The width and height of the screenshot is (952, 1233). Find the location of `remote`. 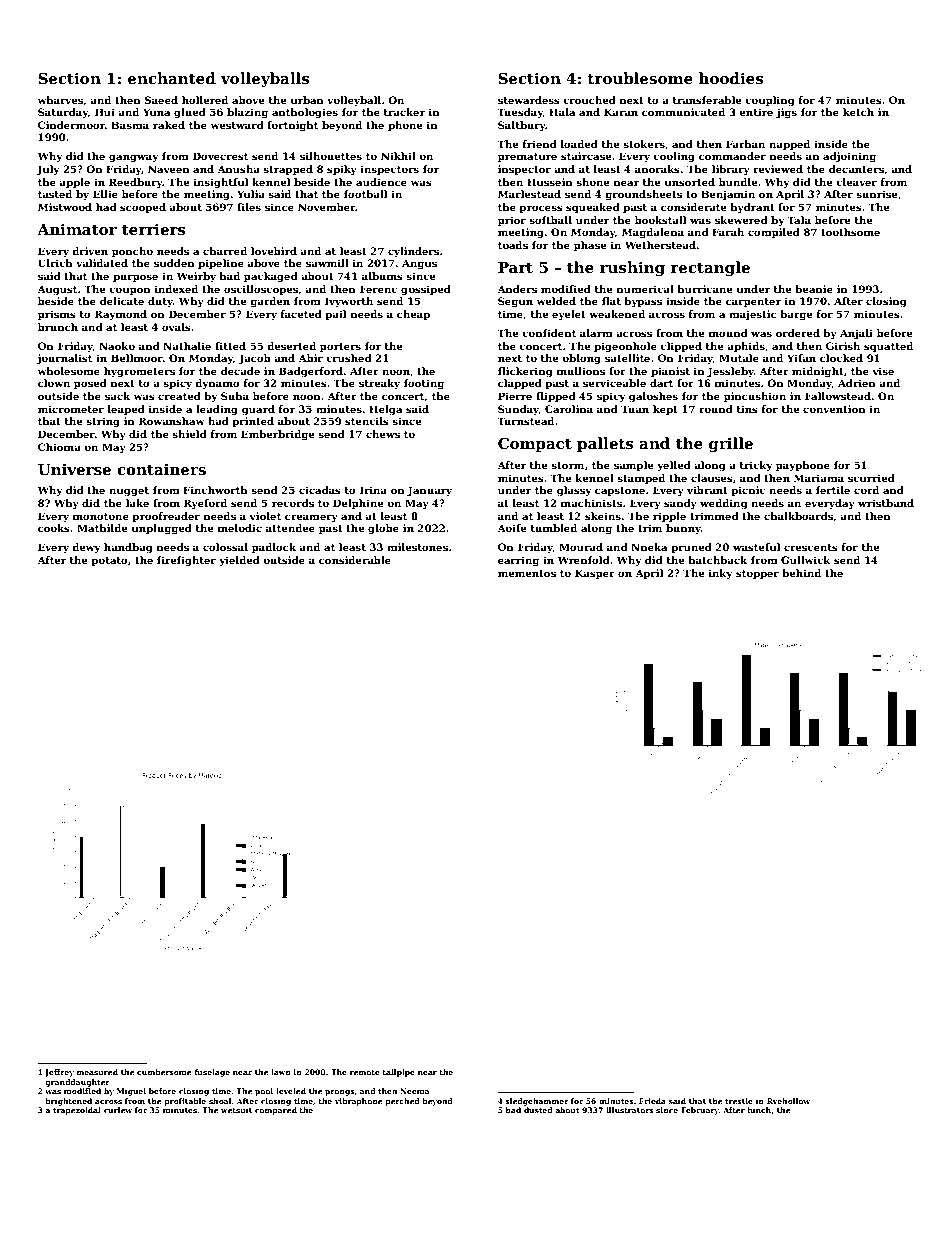

remote is located at coordinates (365, 1072).
